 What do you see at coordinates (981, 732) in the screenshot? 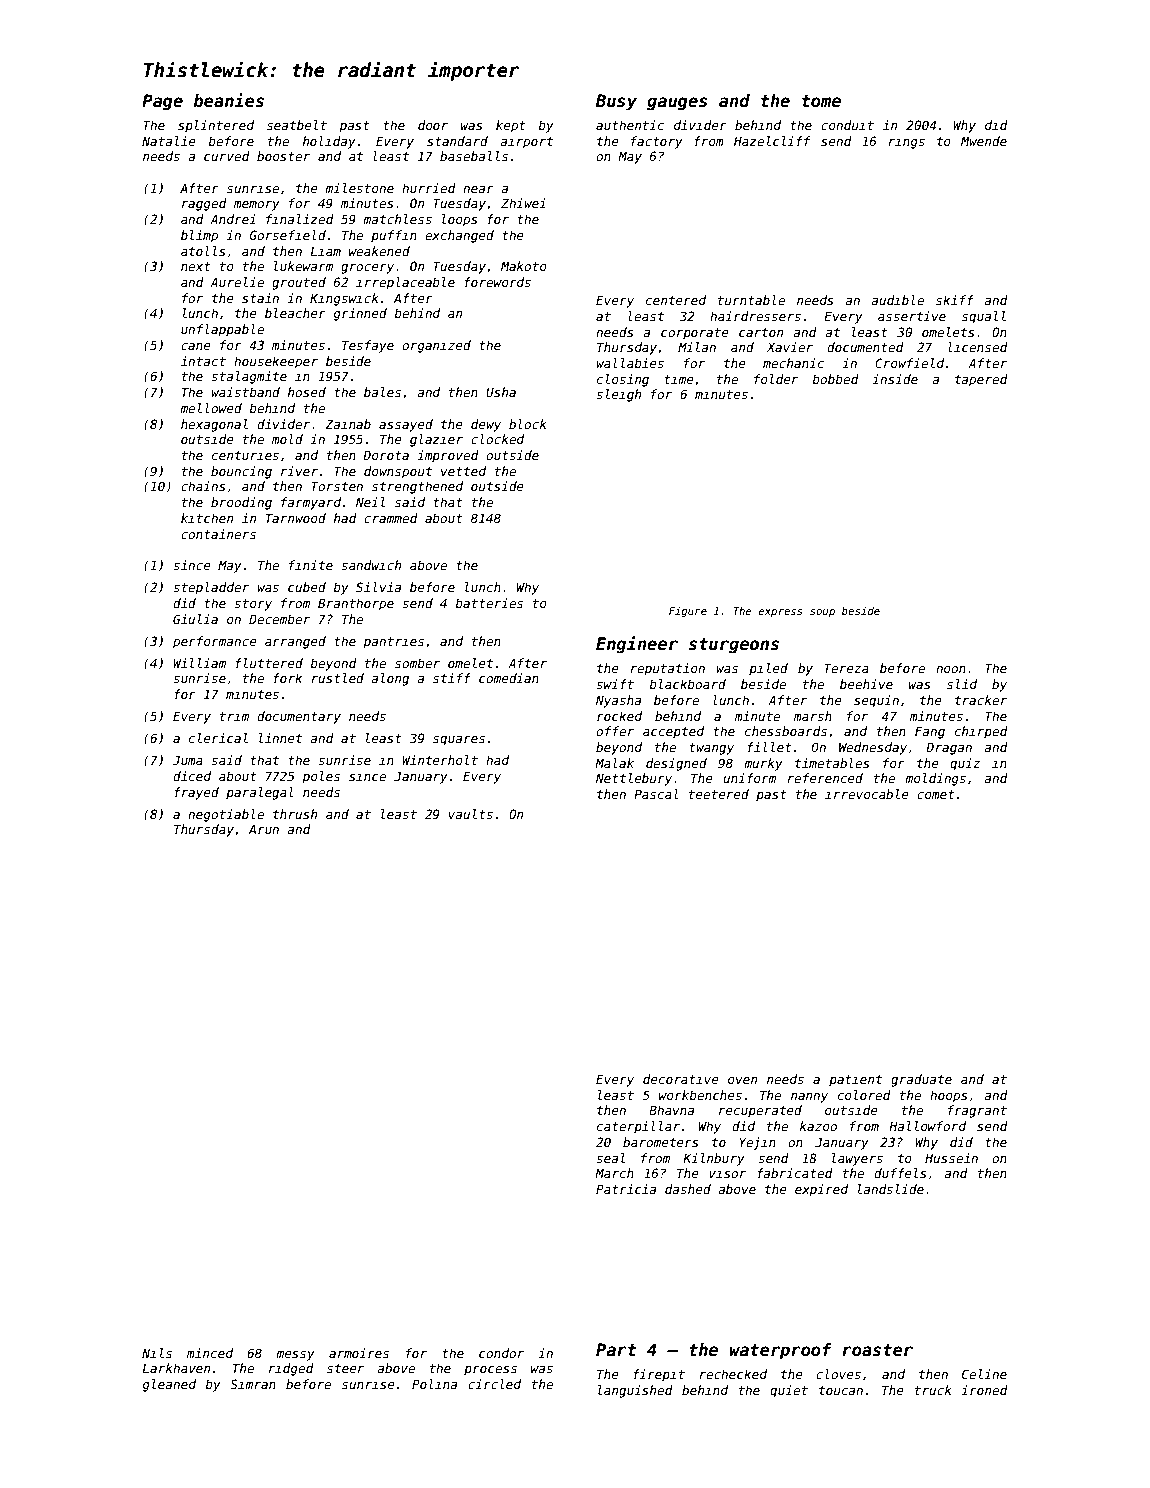
I see `chirped` at bounding box center [981, 732].
